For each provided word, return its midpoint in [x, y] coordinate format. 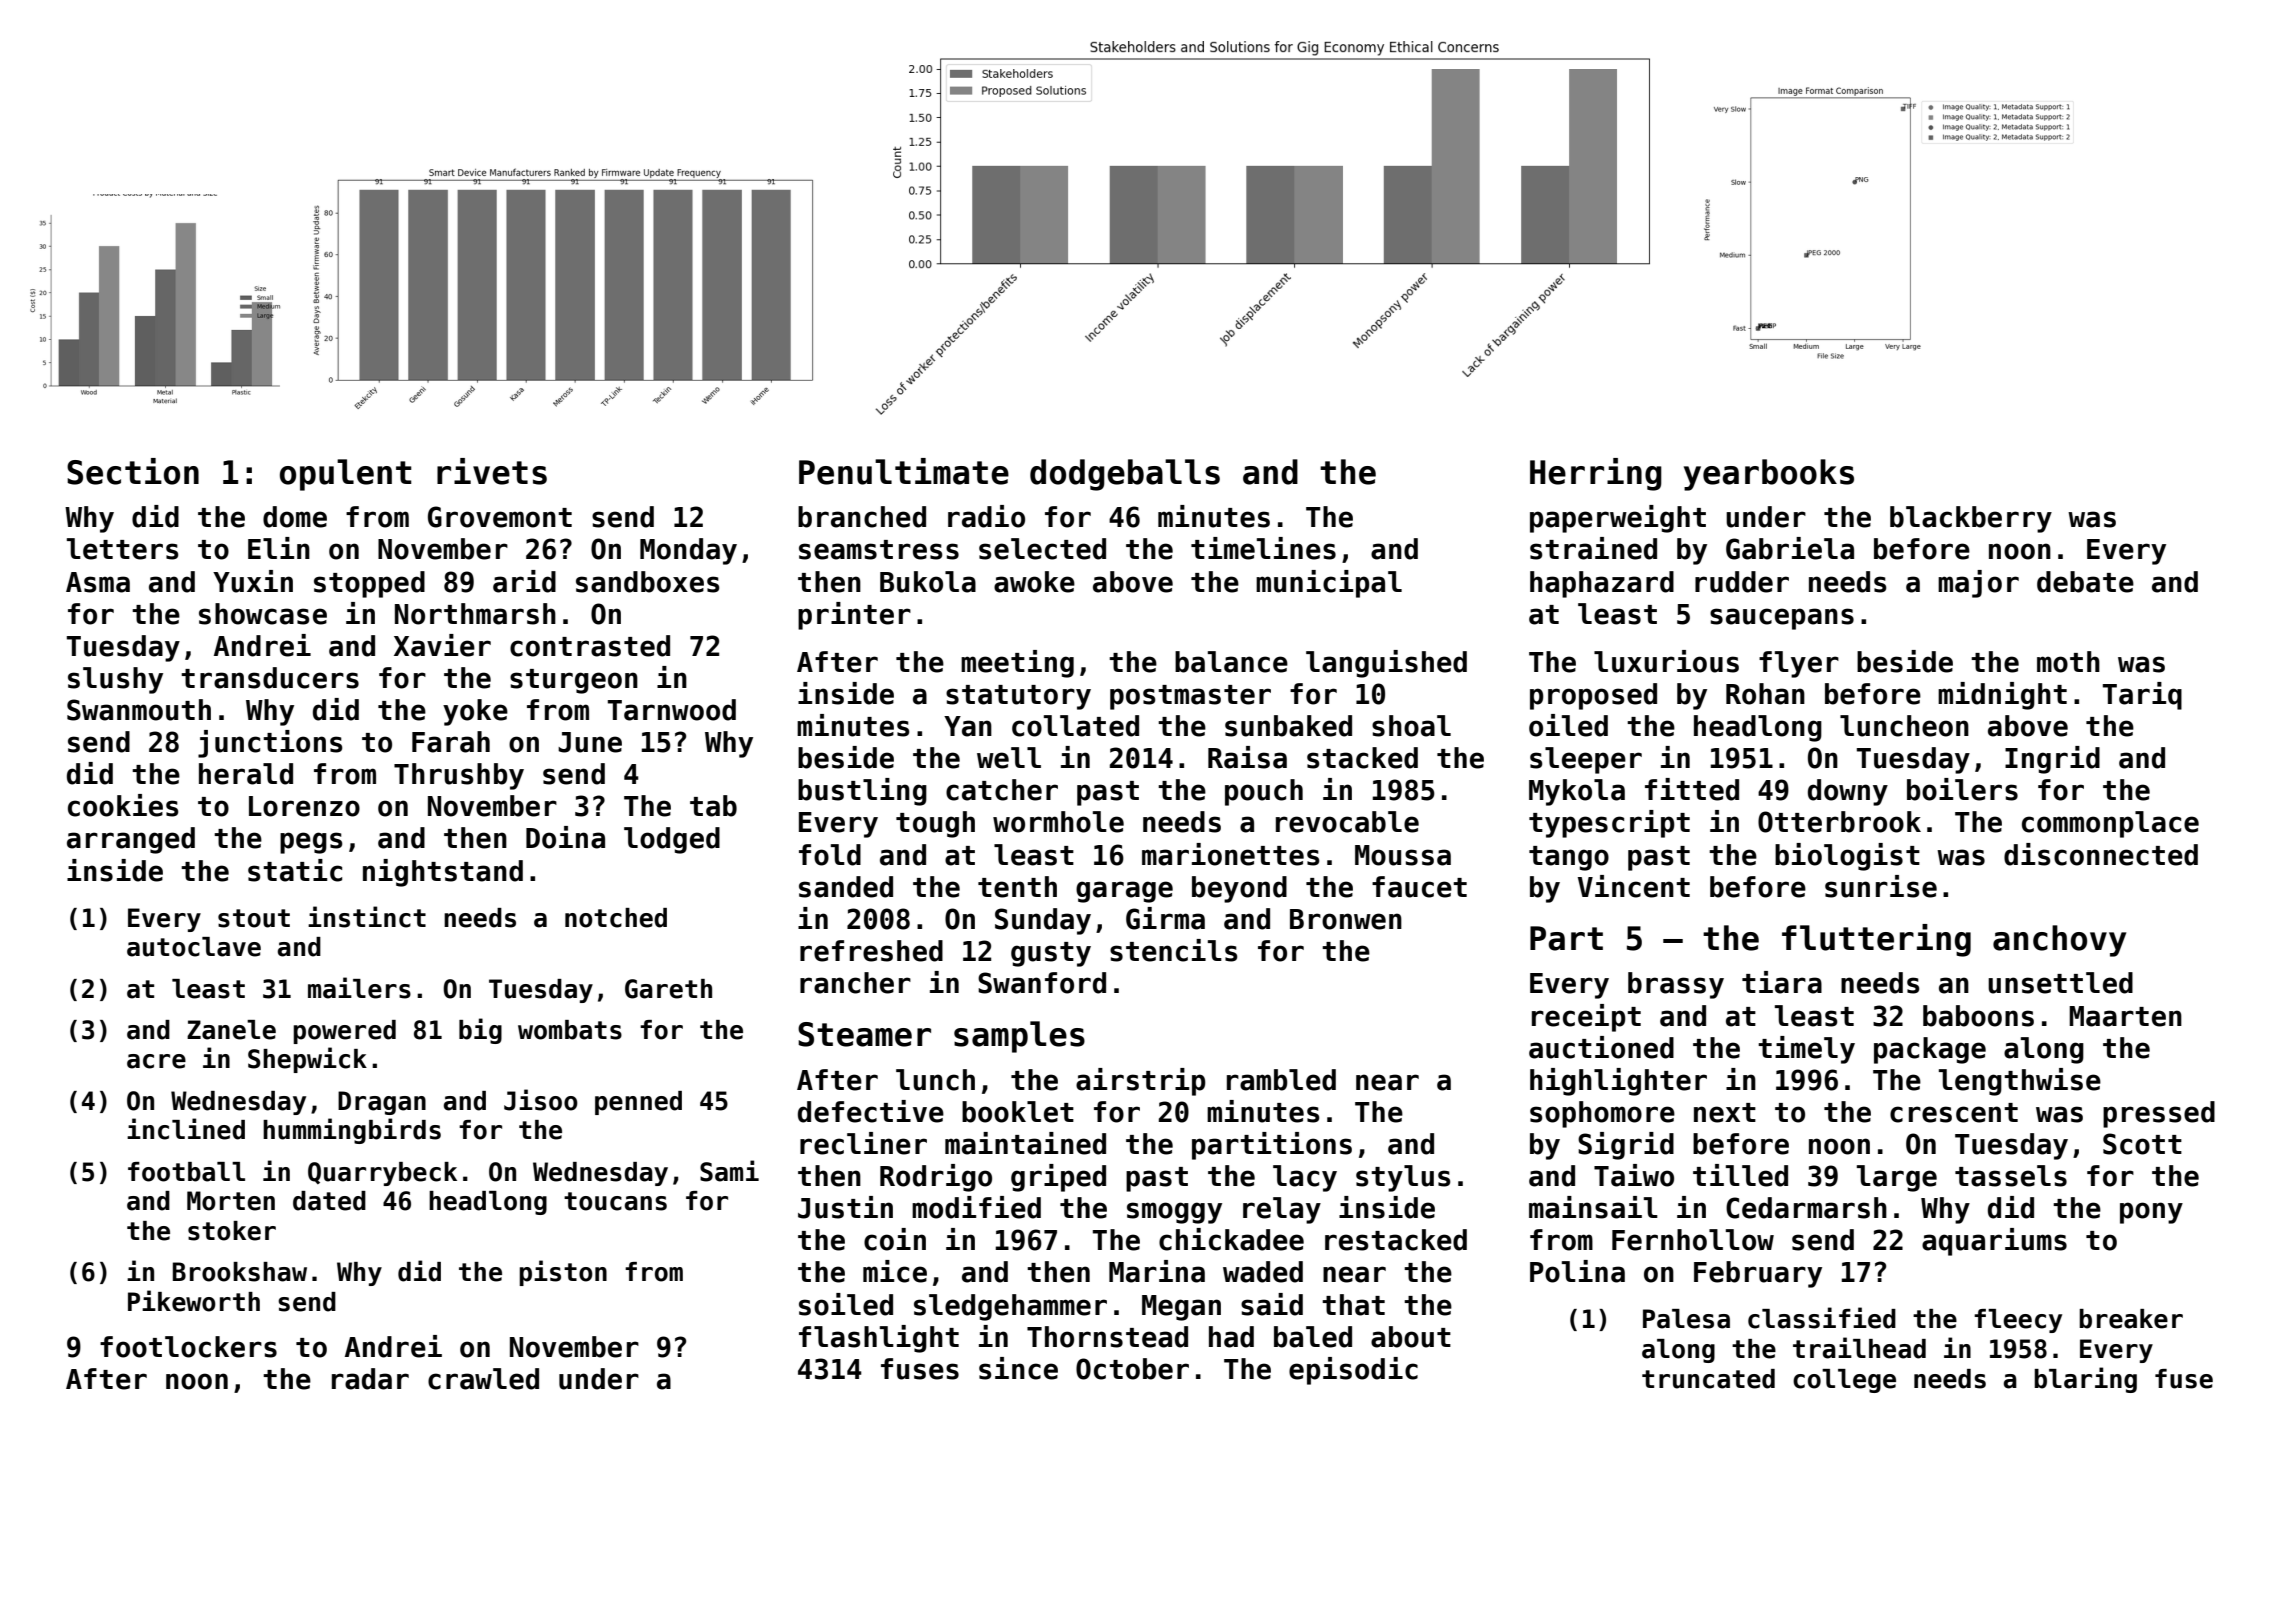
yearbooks [1769, 475]
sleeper [1586, 760]
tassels [2011, 1176]
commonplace [2110, 824]
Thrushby [459, 776]
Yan [968, 726]
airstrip [1141, 1082]
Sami [729, 1171]
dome [295, 517]
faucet [1419, 887]
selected [1042, 549]
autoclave [194, 947]
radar [370, 1379]
